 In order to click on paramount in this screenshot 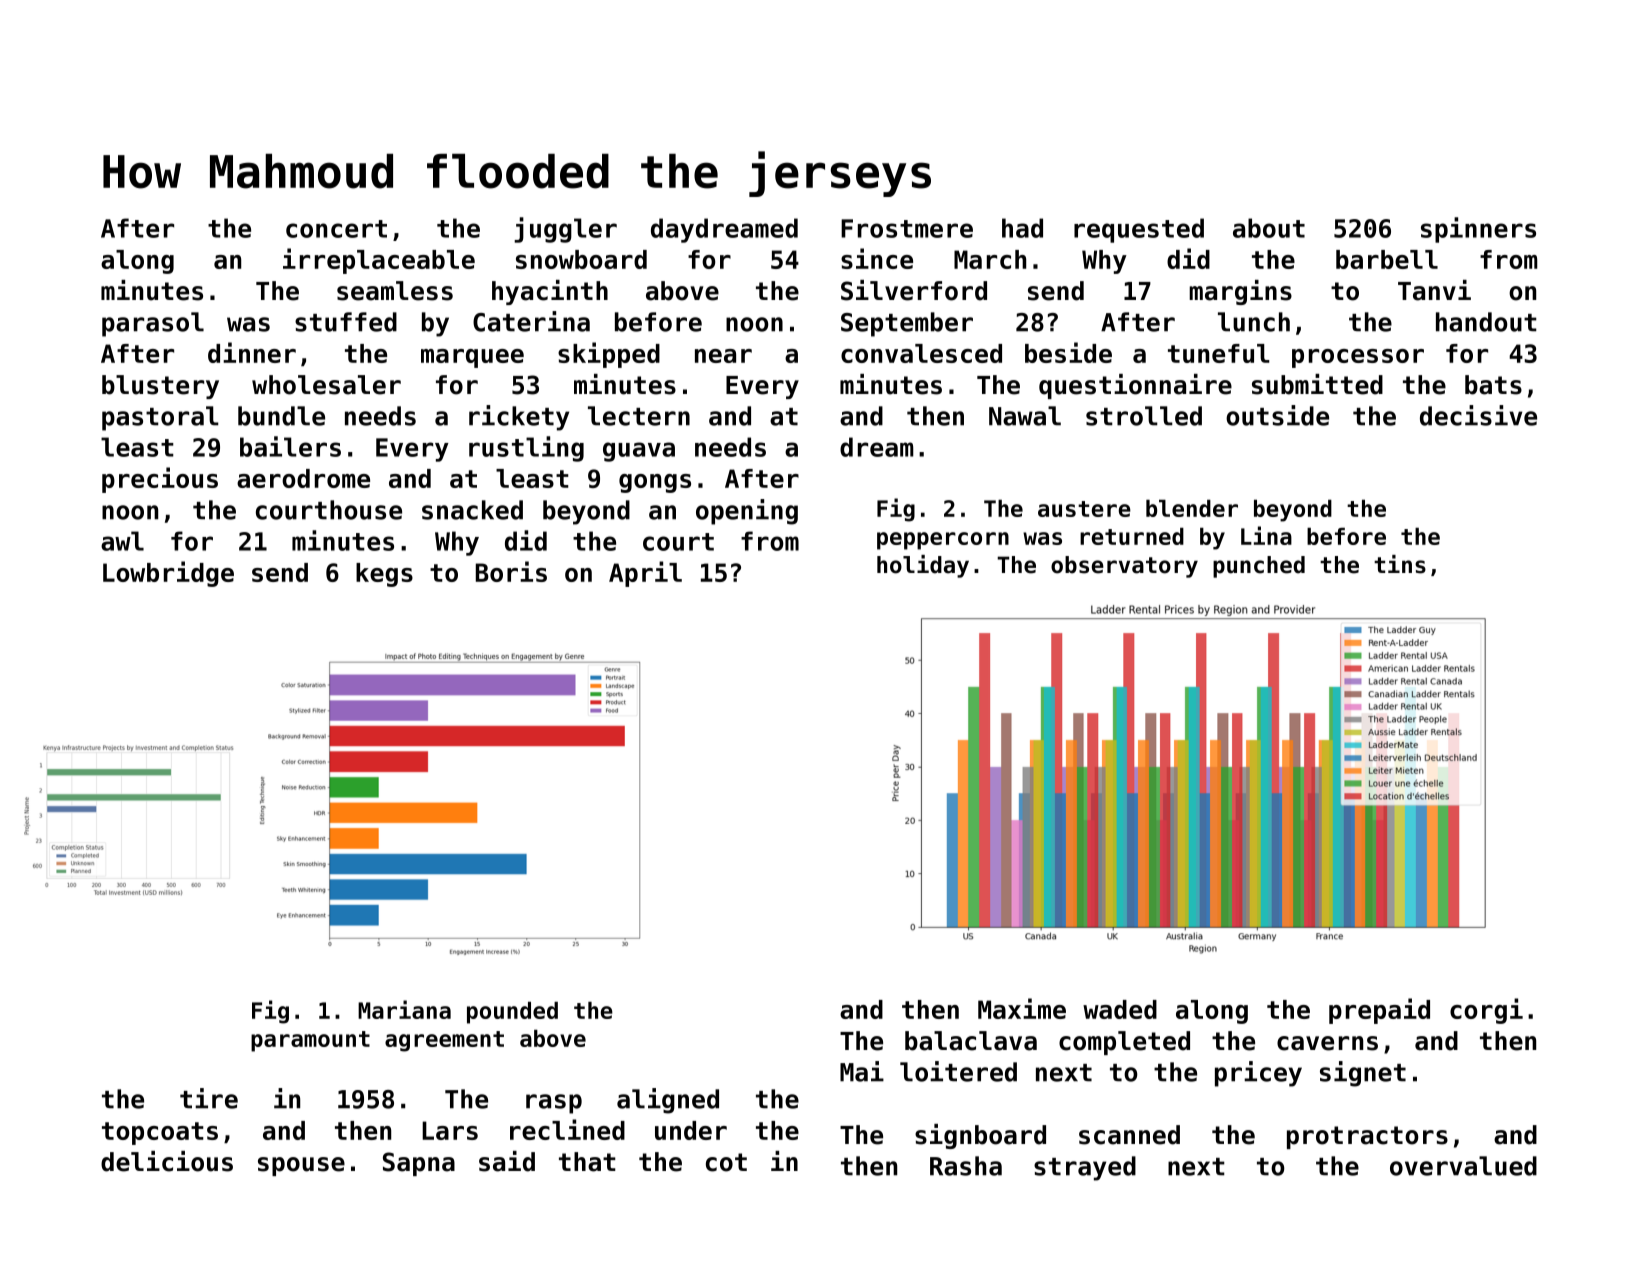, I will do `click(310, 1041)`.
